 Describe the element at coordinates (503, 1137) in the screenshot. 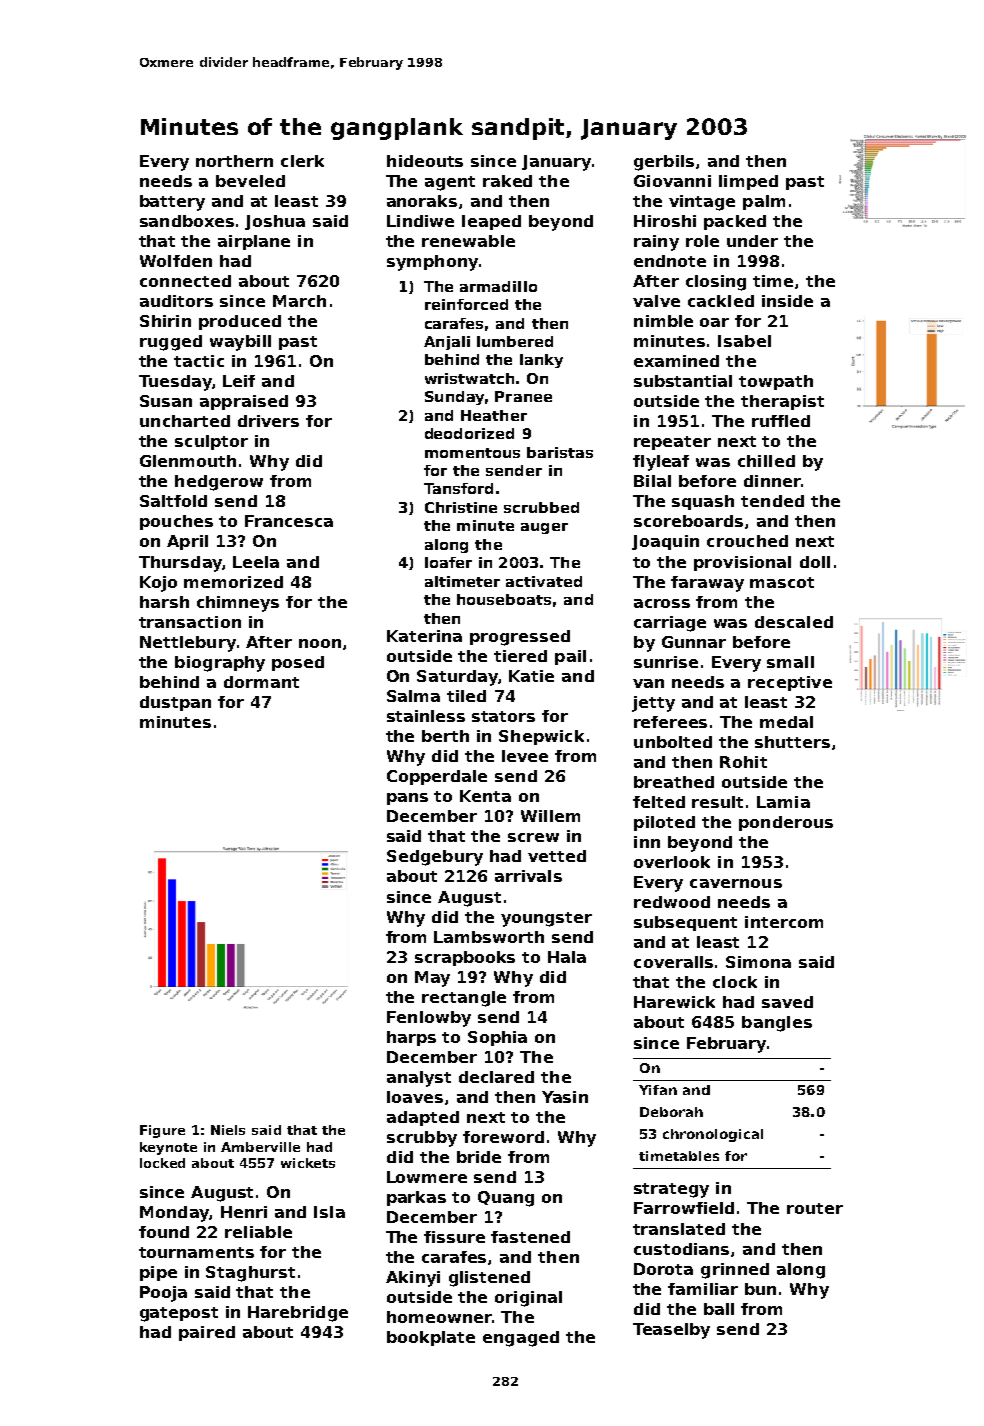

I see `foreword` at that location.
